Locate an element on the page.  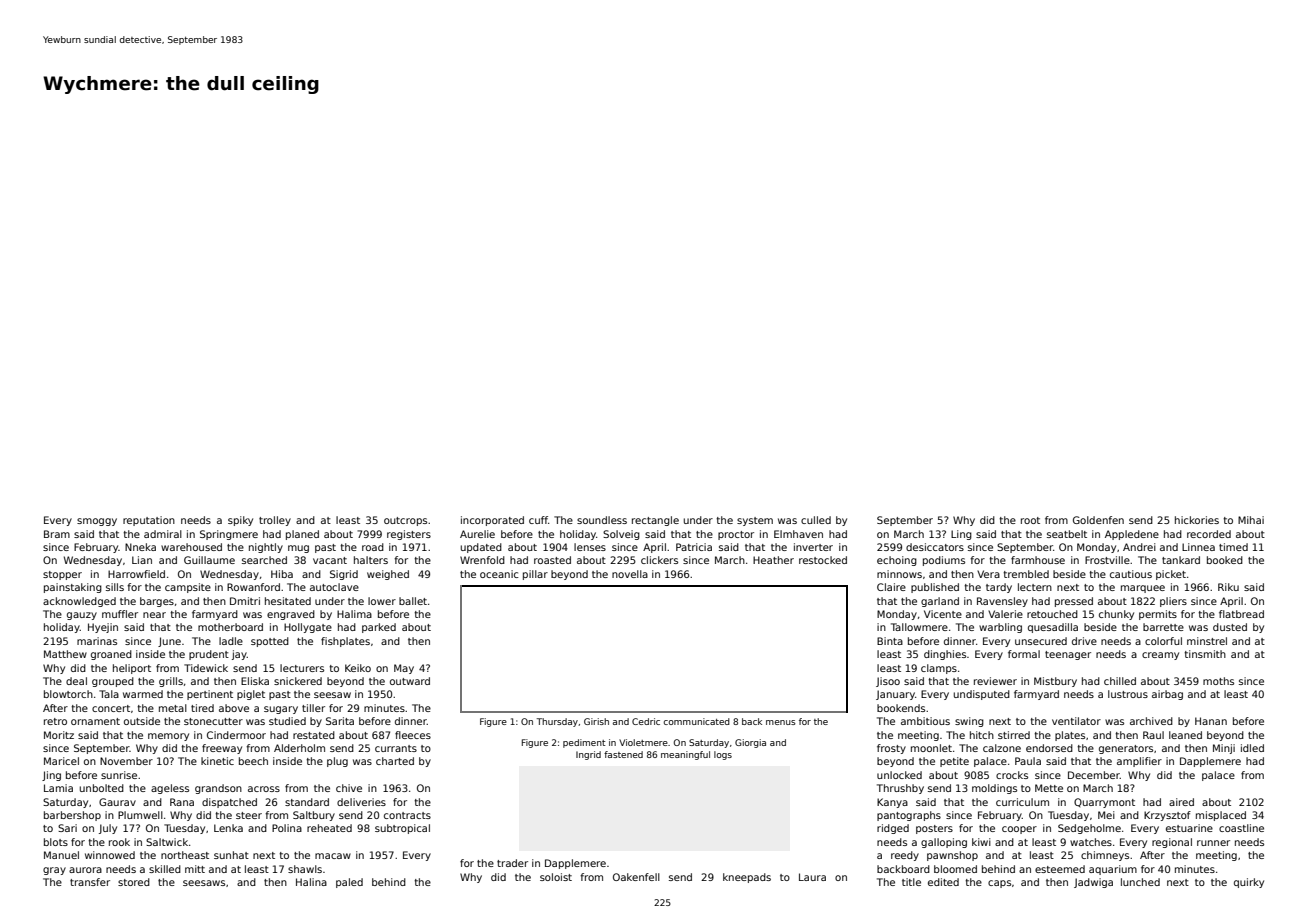
Halina is located at coordinates (311, 882).
